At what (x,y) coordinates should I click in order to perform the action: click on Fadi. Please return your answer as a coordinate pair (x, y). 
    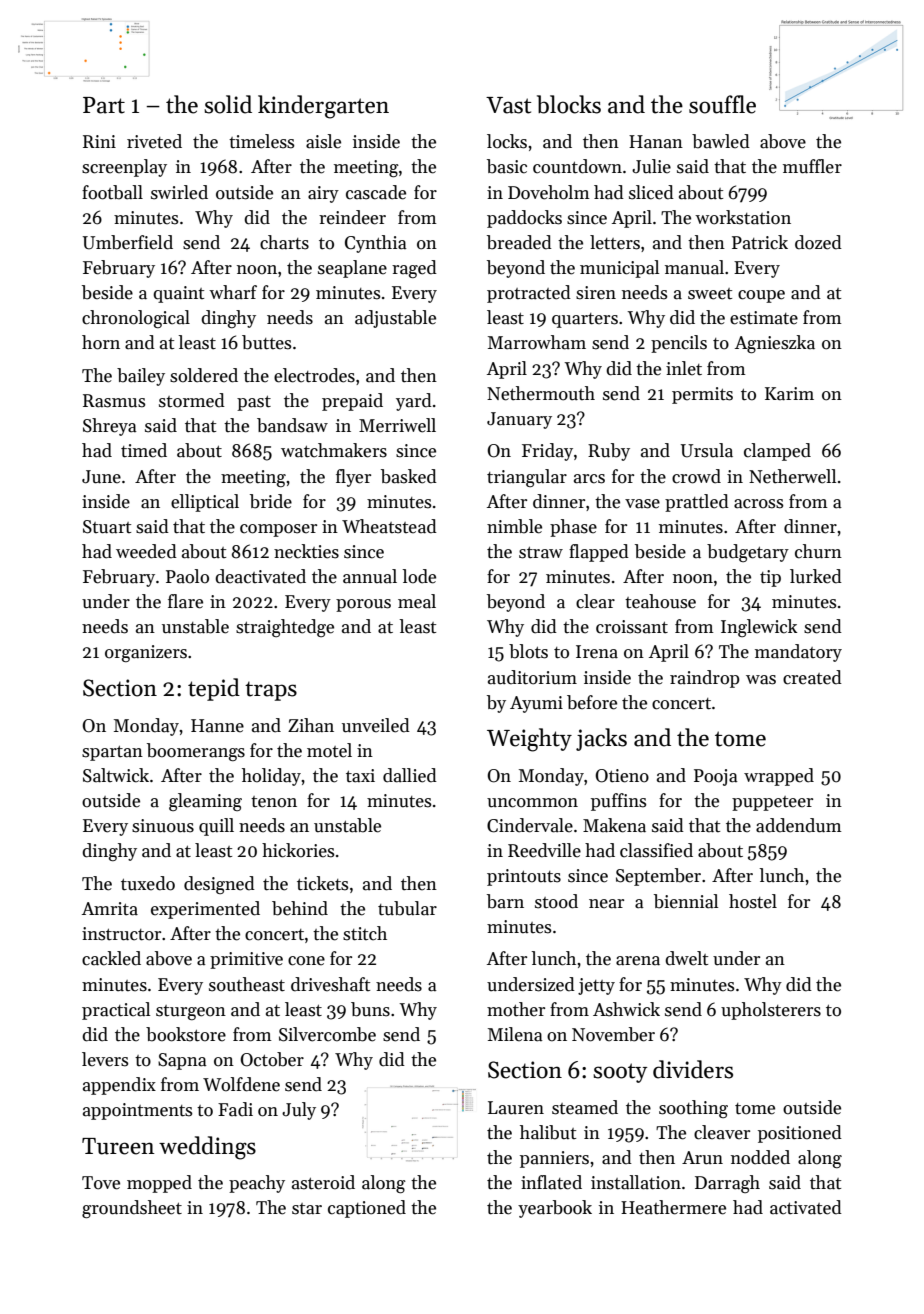
    Looking at the image, I should click on (235, 1109).
